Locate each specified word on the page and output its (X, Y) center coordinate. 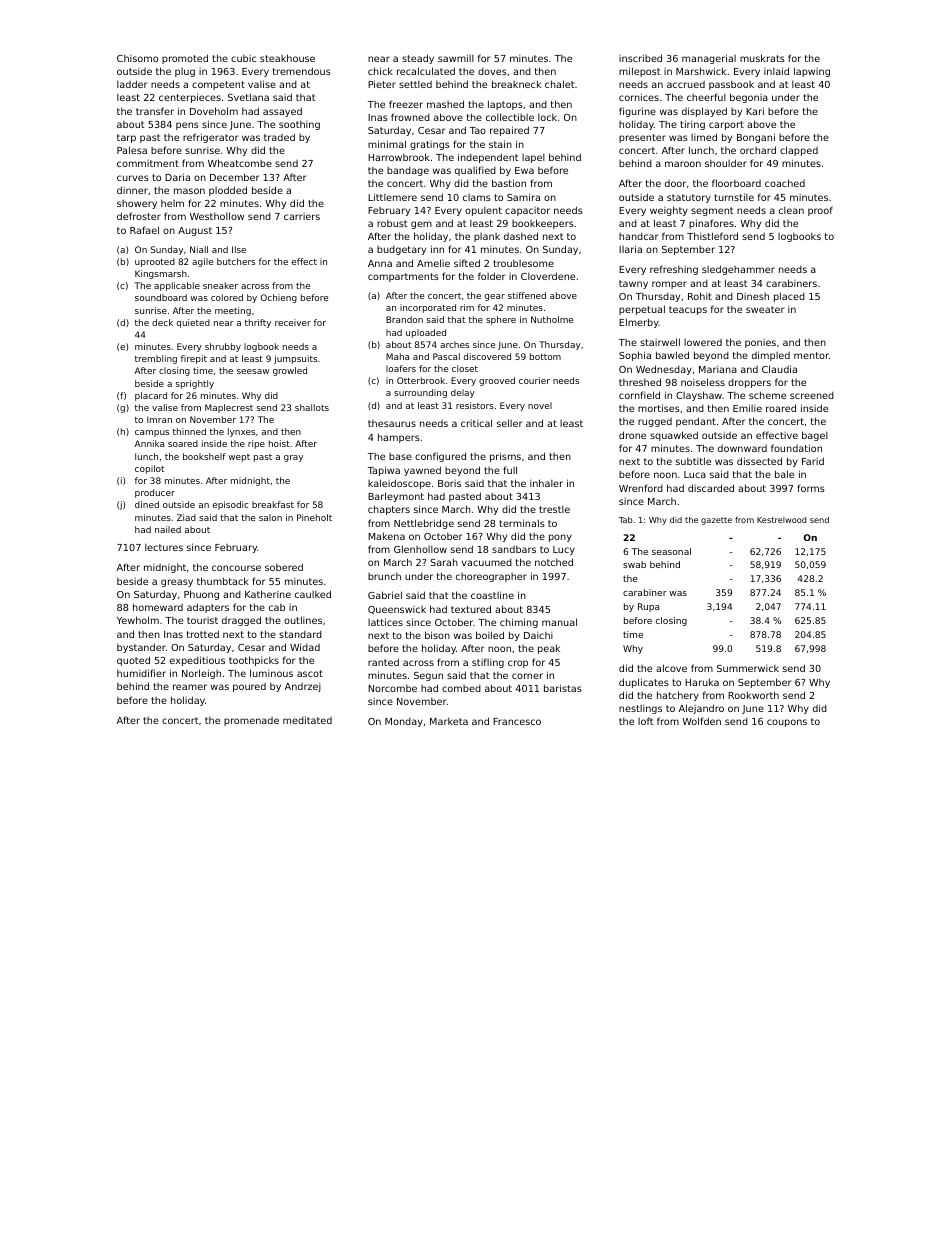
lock (547, 117)
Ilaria (630, 249)
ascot (310, 673)
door (675, 183)
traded (279, 137)
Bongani (756, 138)
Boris (449, 483)
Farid (813, 461)
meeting (233, 311)
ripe (256, 444)
